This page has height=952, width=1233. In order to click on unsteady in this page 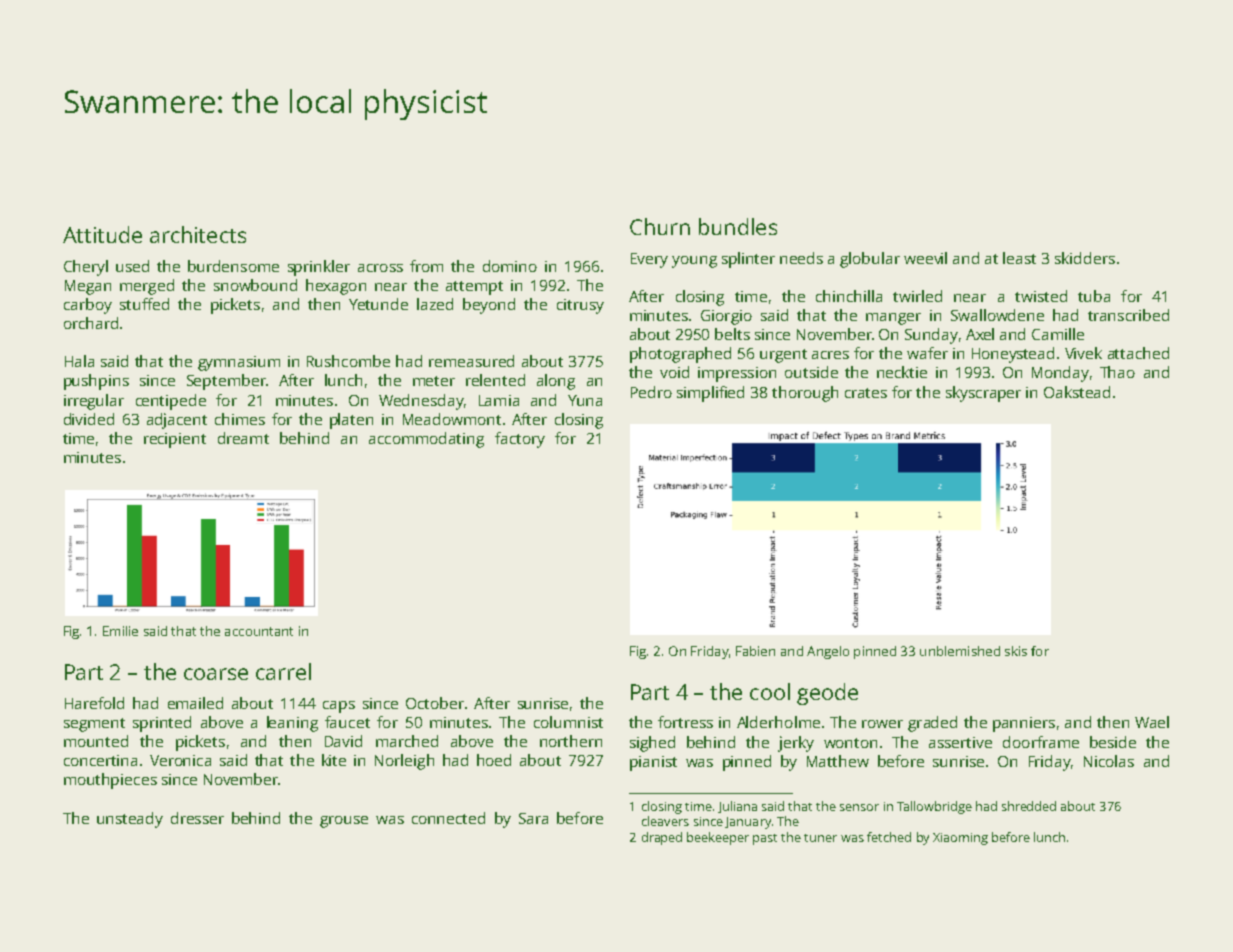, I will do `click(130, 820)`.
